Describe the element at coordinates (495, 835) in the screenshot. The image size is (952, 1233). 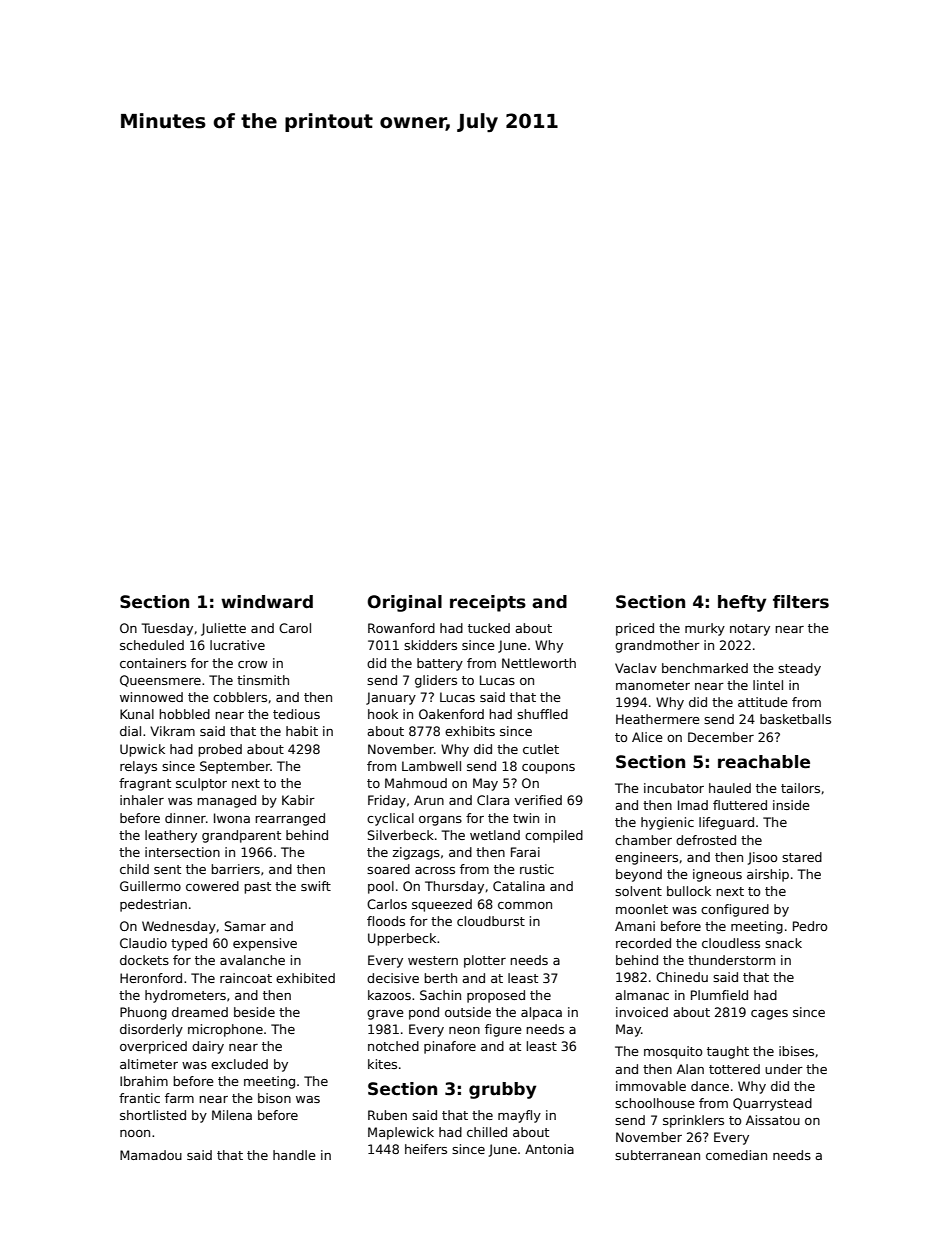
I see `wetland` at that location.
